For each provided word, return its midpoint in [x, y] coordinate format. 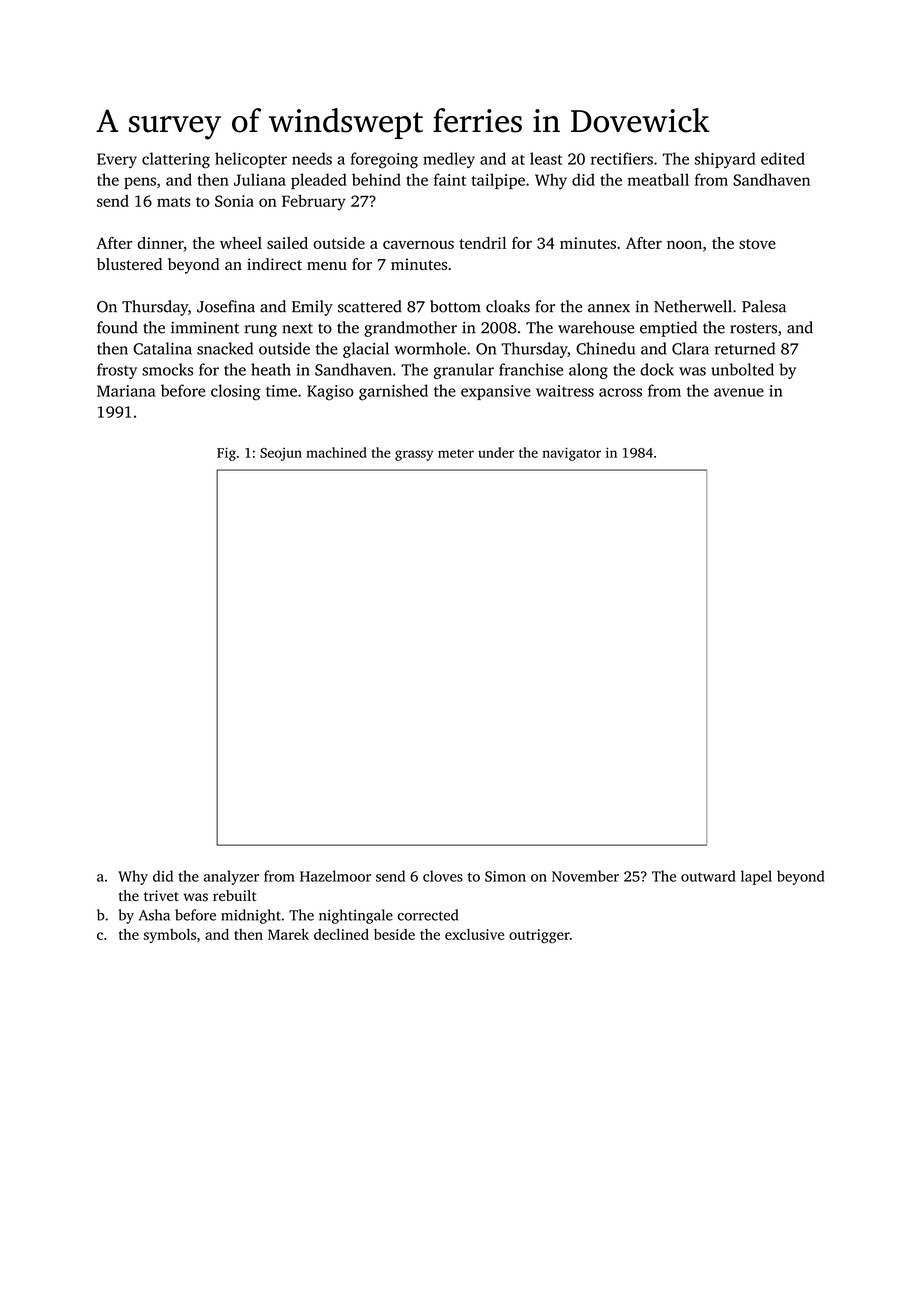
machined [336, 452]
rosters [753, 328]
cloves [443, 876]
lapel [756, 877]
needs [312, 158]
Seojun [281, 454]
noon [684, 244]
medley [449, 160]
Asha [154, 915]
